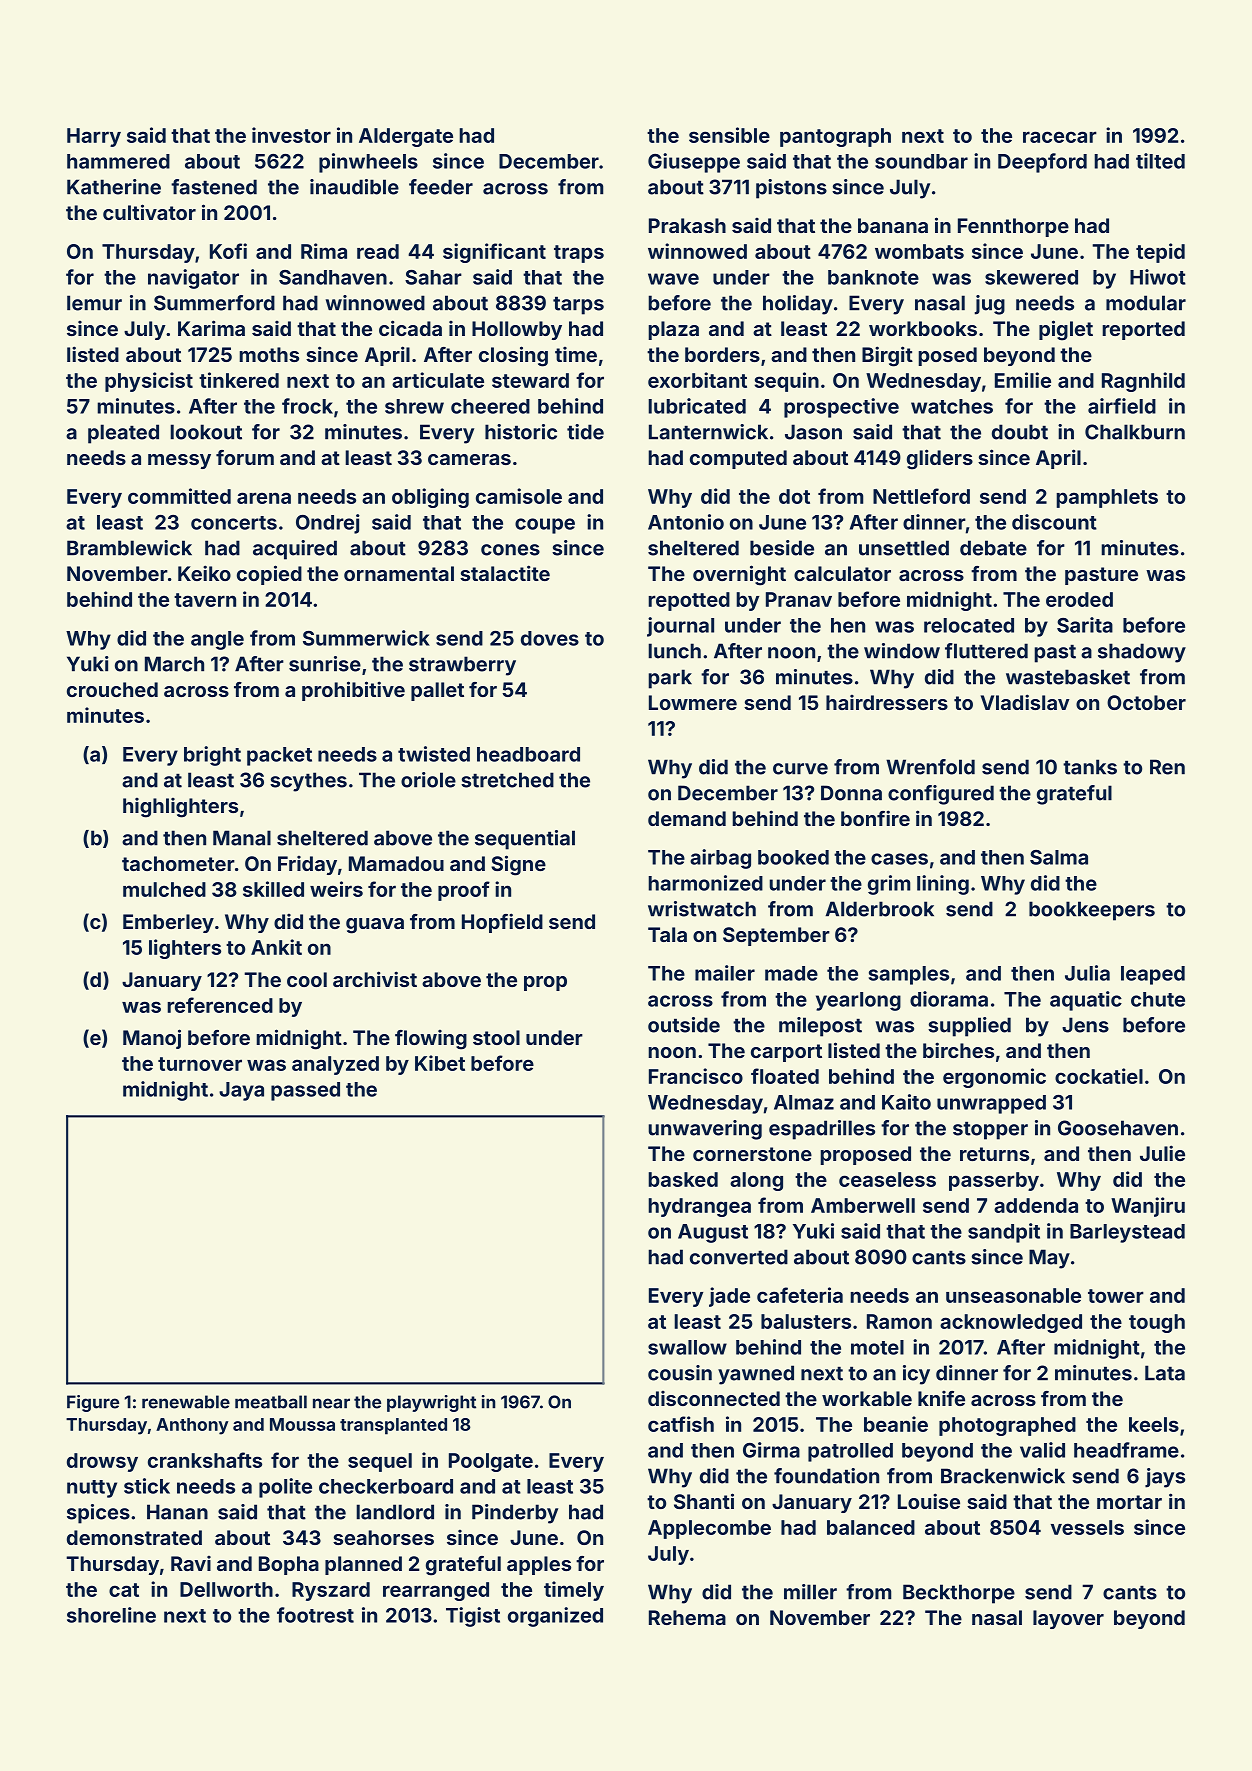 Image resolution: width=1252 pixels, height=1771 pixels. What do you see at coordinates (491, 1462) in the image?
I see `Poolgate` at bounding box center [491, 1462].
